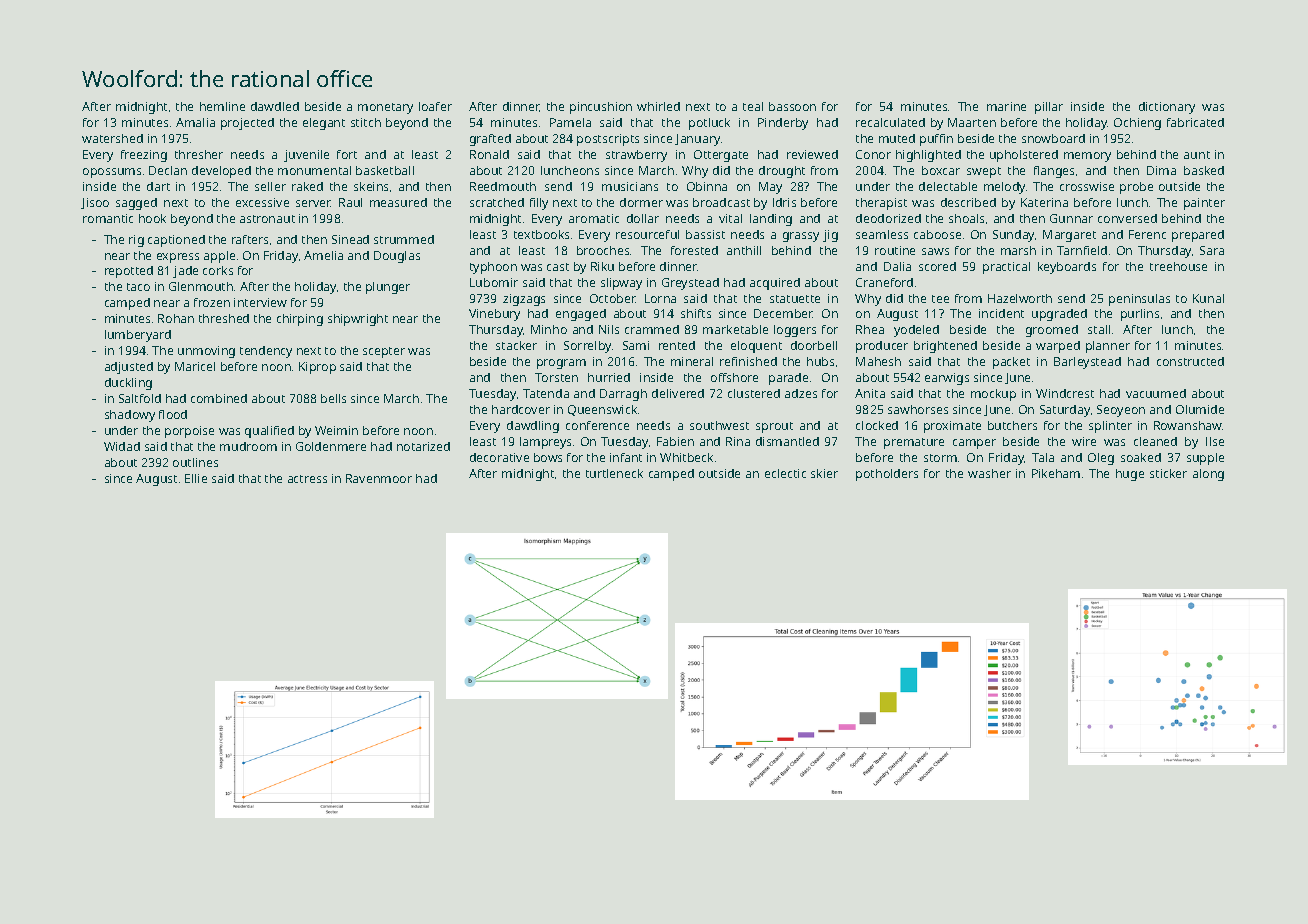 The image size is (1308, 924). What do you see at coordinates (548, 457) in the screenshot?
I see `bows` at bounding box center [548, 457].
